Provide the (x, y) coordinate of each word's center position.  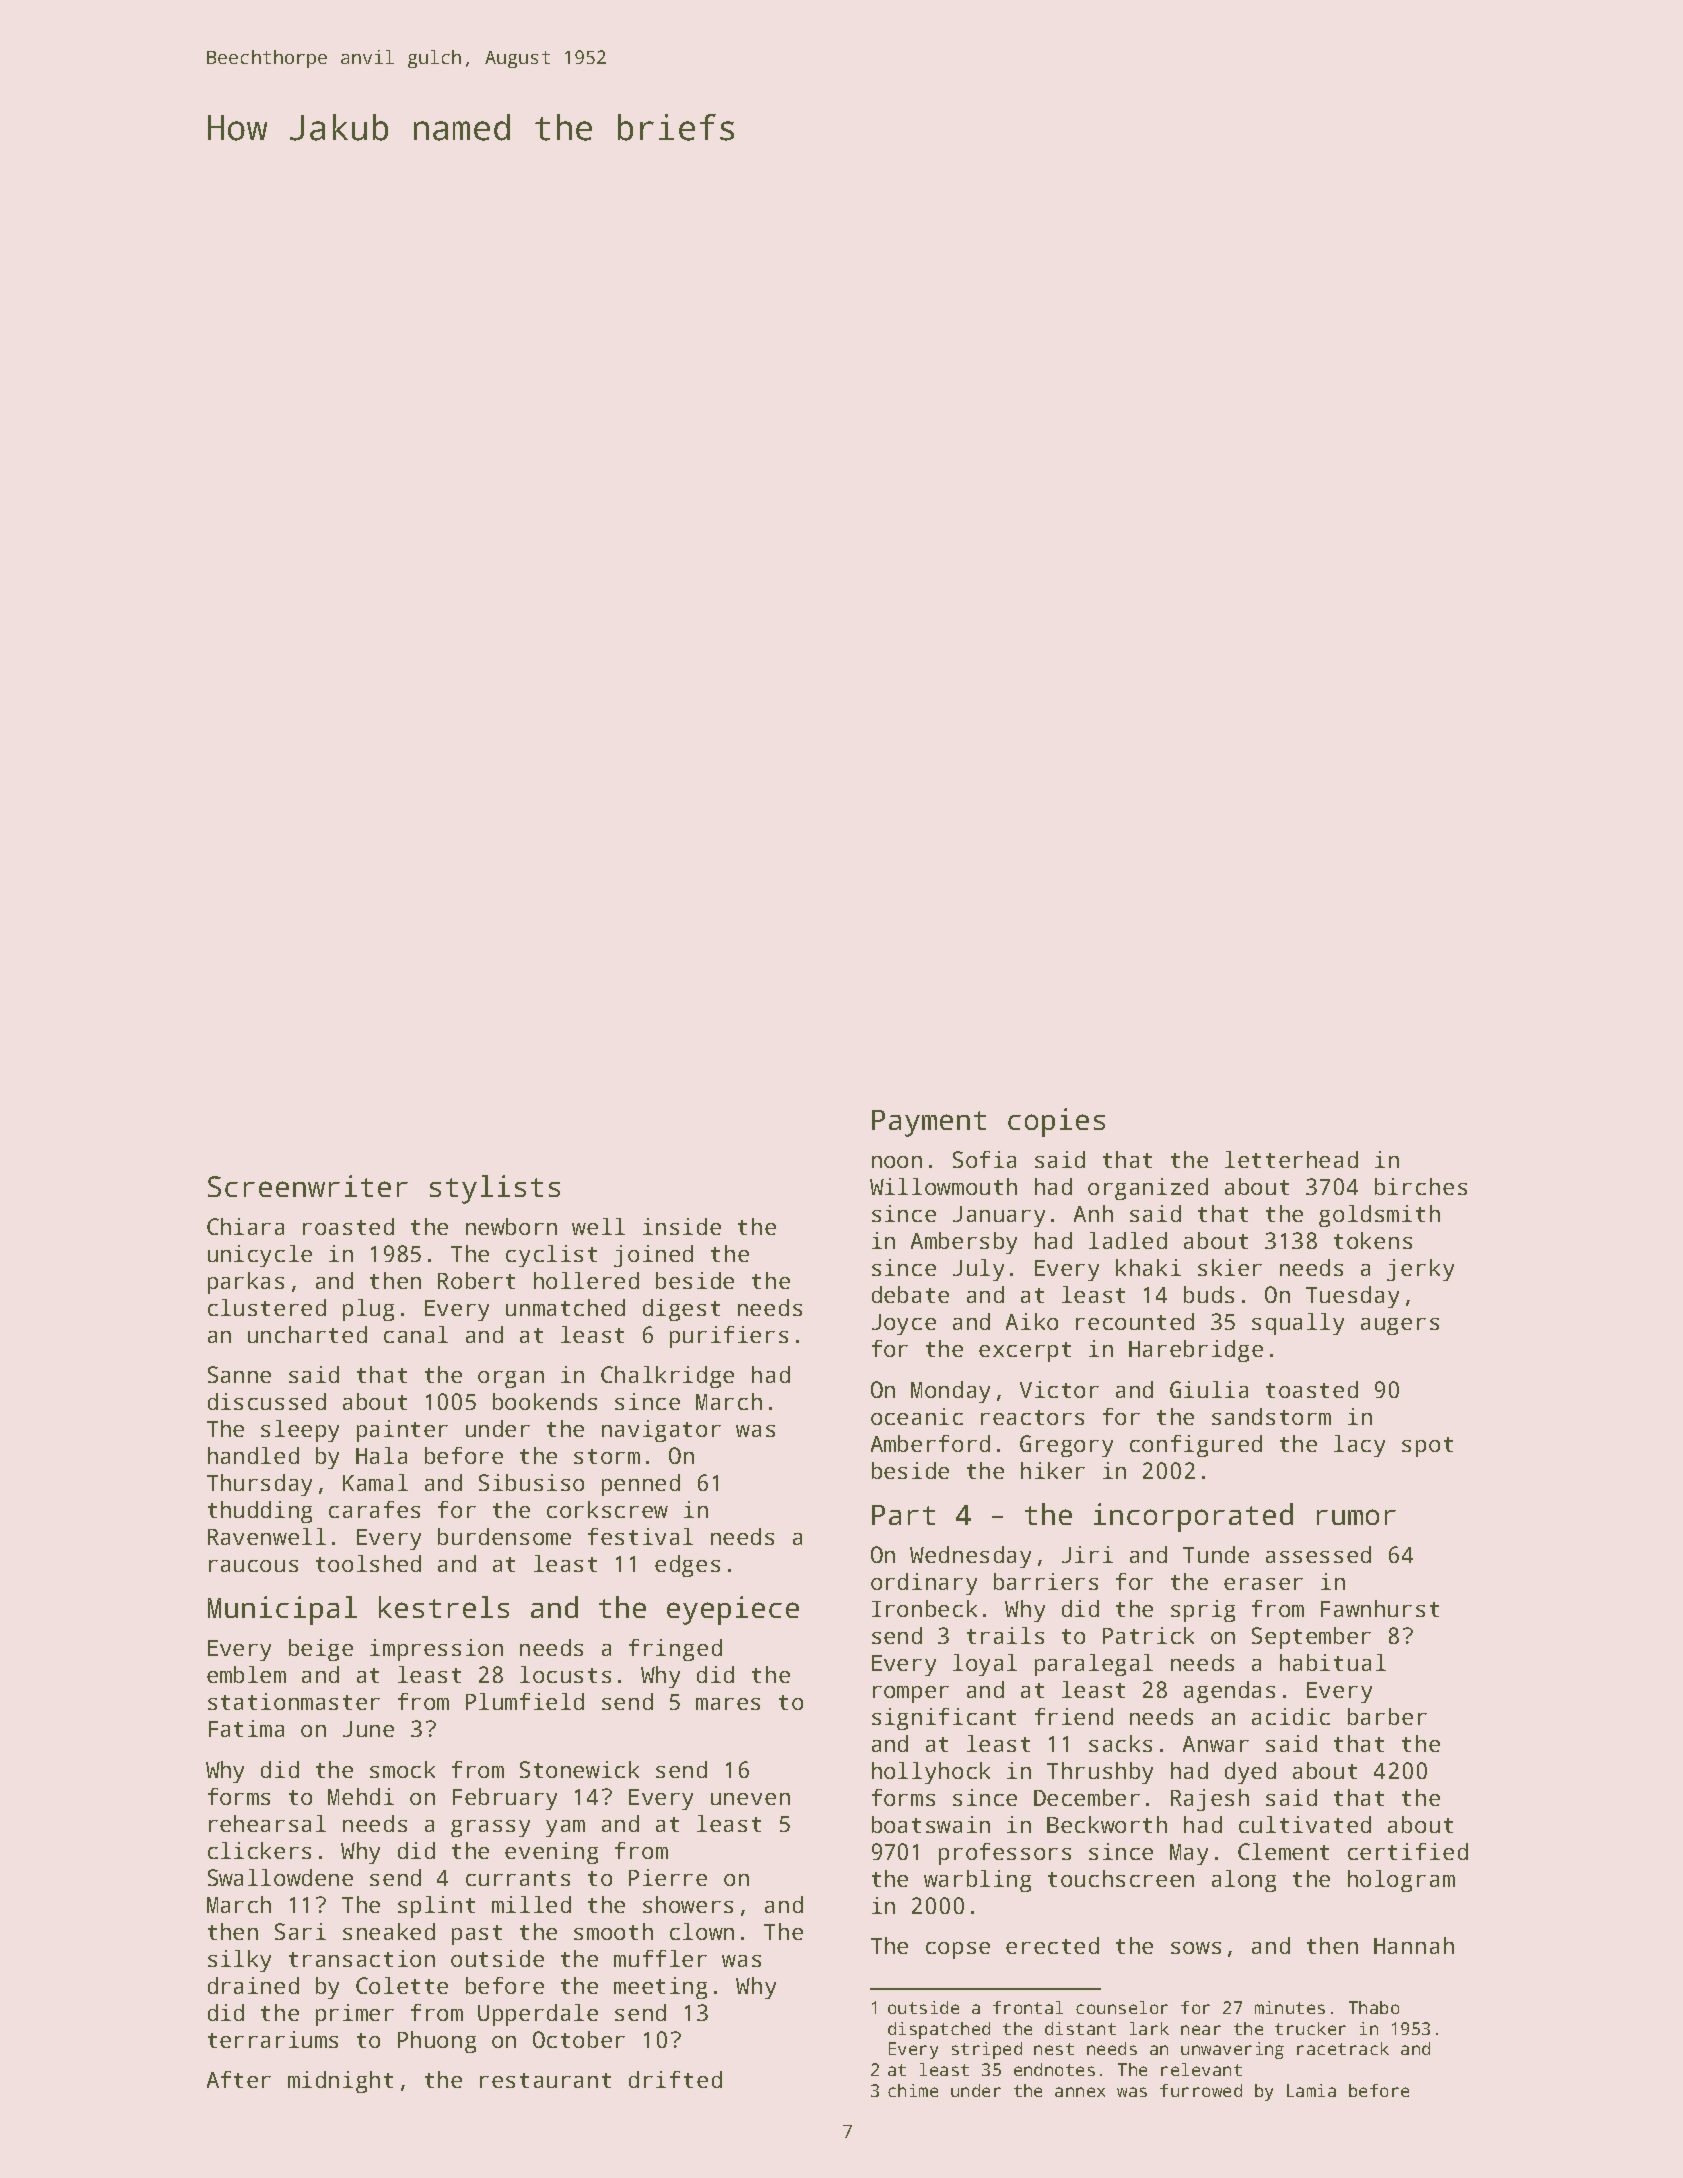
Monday (950, 1392)
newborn (511, 1226)
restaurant (545, 2080)
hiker (1053, 1470)
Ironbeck (924, 1608)
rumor (1356, 1517)
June (368, 1729)
